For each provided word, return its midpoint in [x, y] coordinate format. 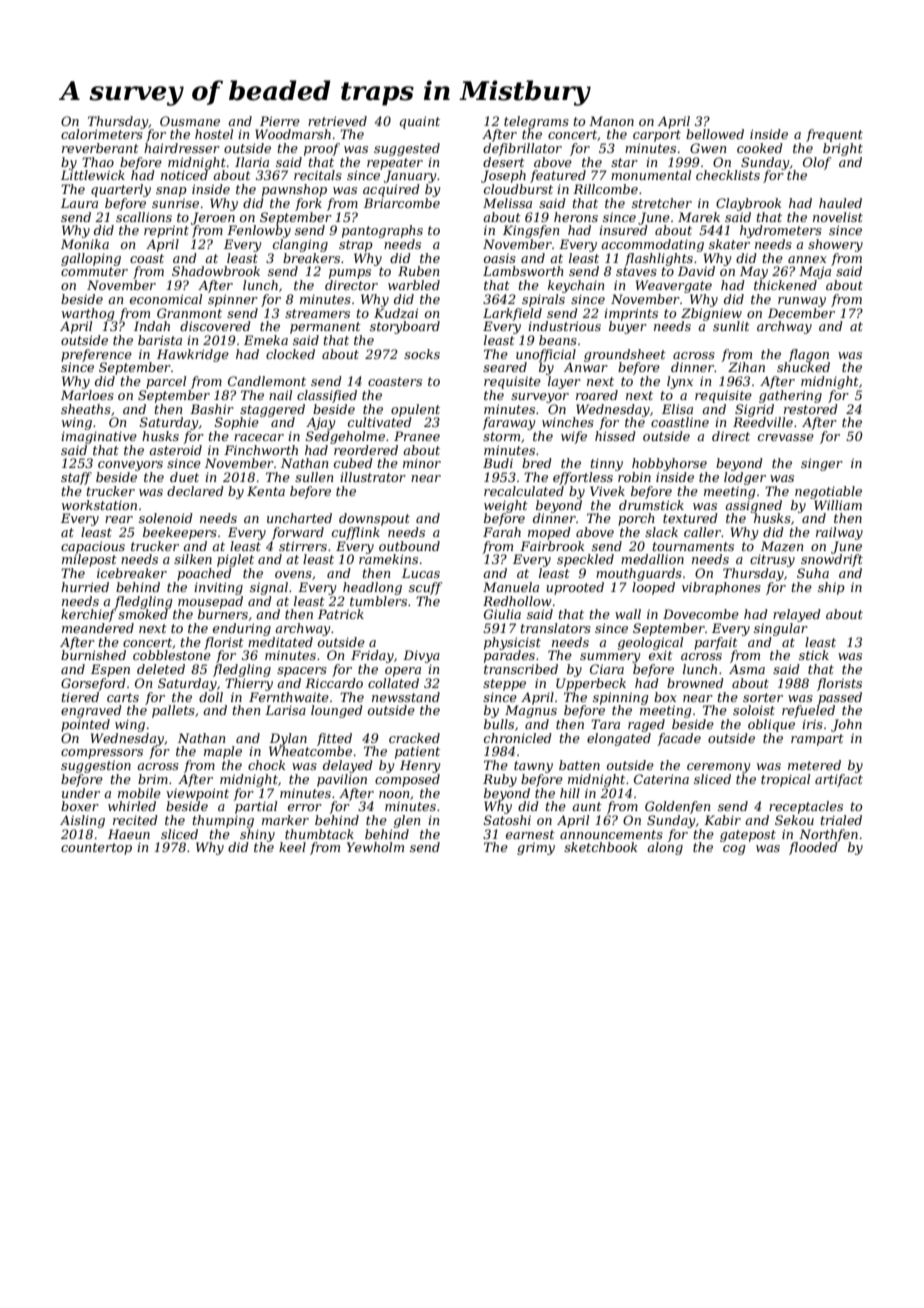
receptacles [806, 807]
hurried [85, 587]
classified [327, 396]
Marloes [87, 395]
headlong [372, 588]
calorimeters [102, 134]
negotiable [828, 492]
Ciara [607, 669]
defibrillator [522, 149]
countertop [96, 849]
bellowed [715, 134]
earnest [530, 834]
